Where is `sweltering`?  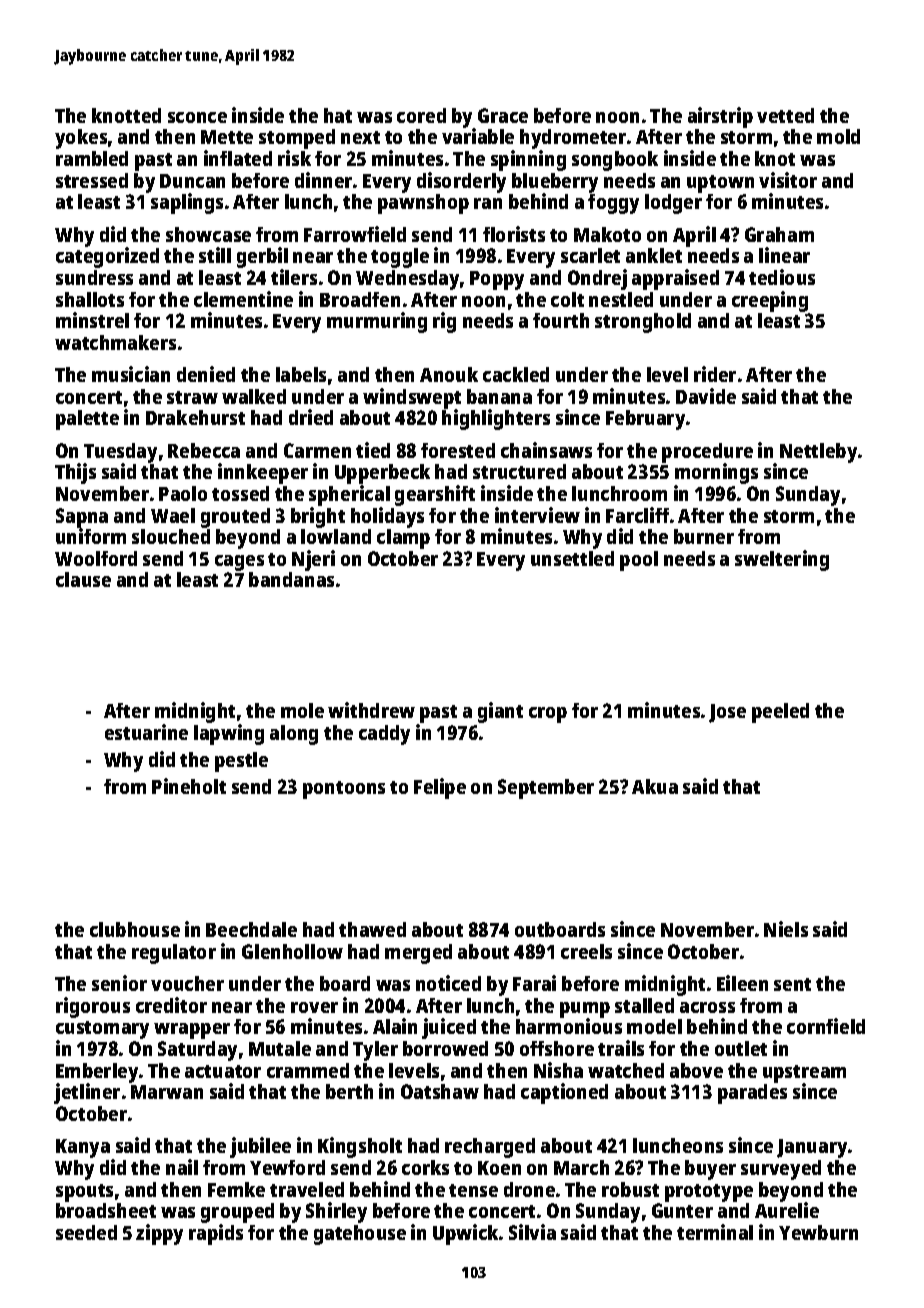 sweltering is located at coordinates (782, 560).
